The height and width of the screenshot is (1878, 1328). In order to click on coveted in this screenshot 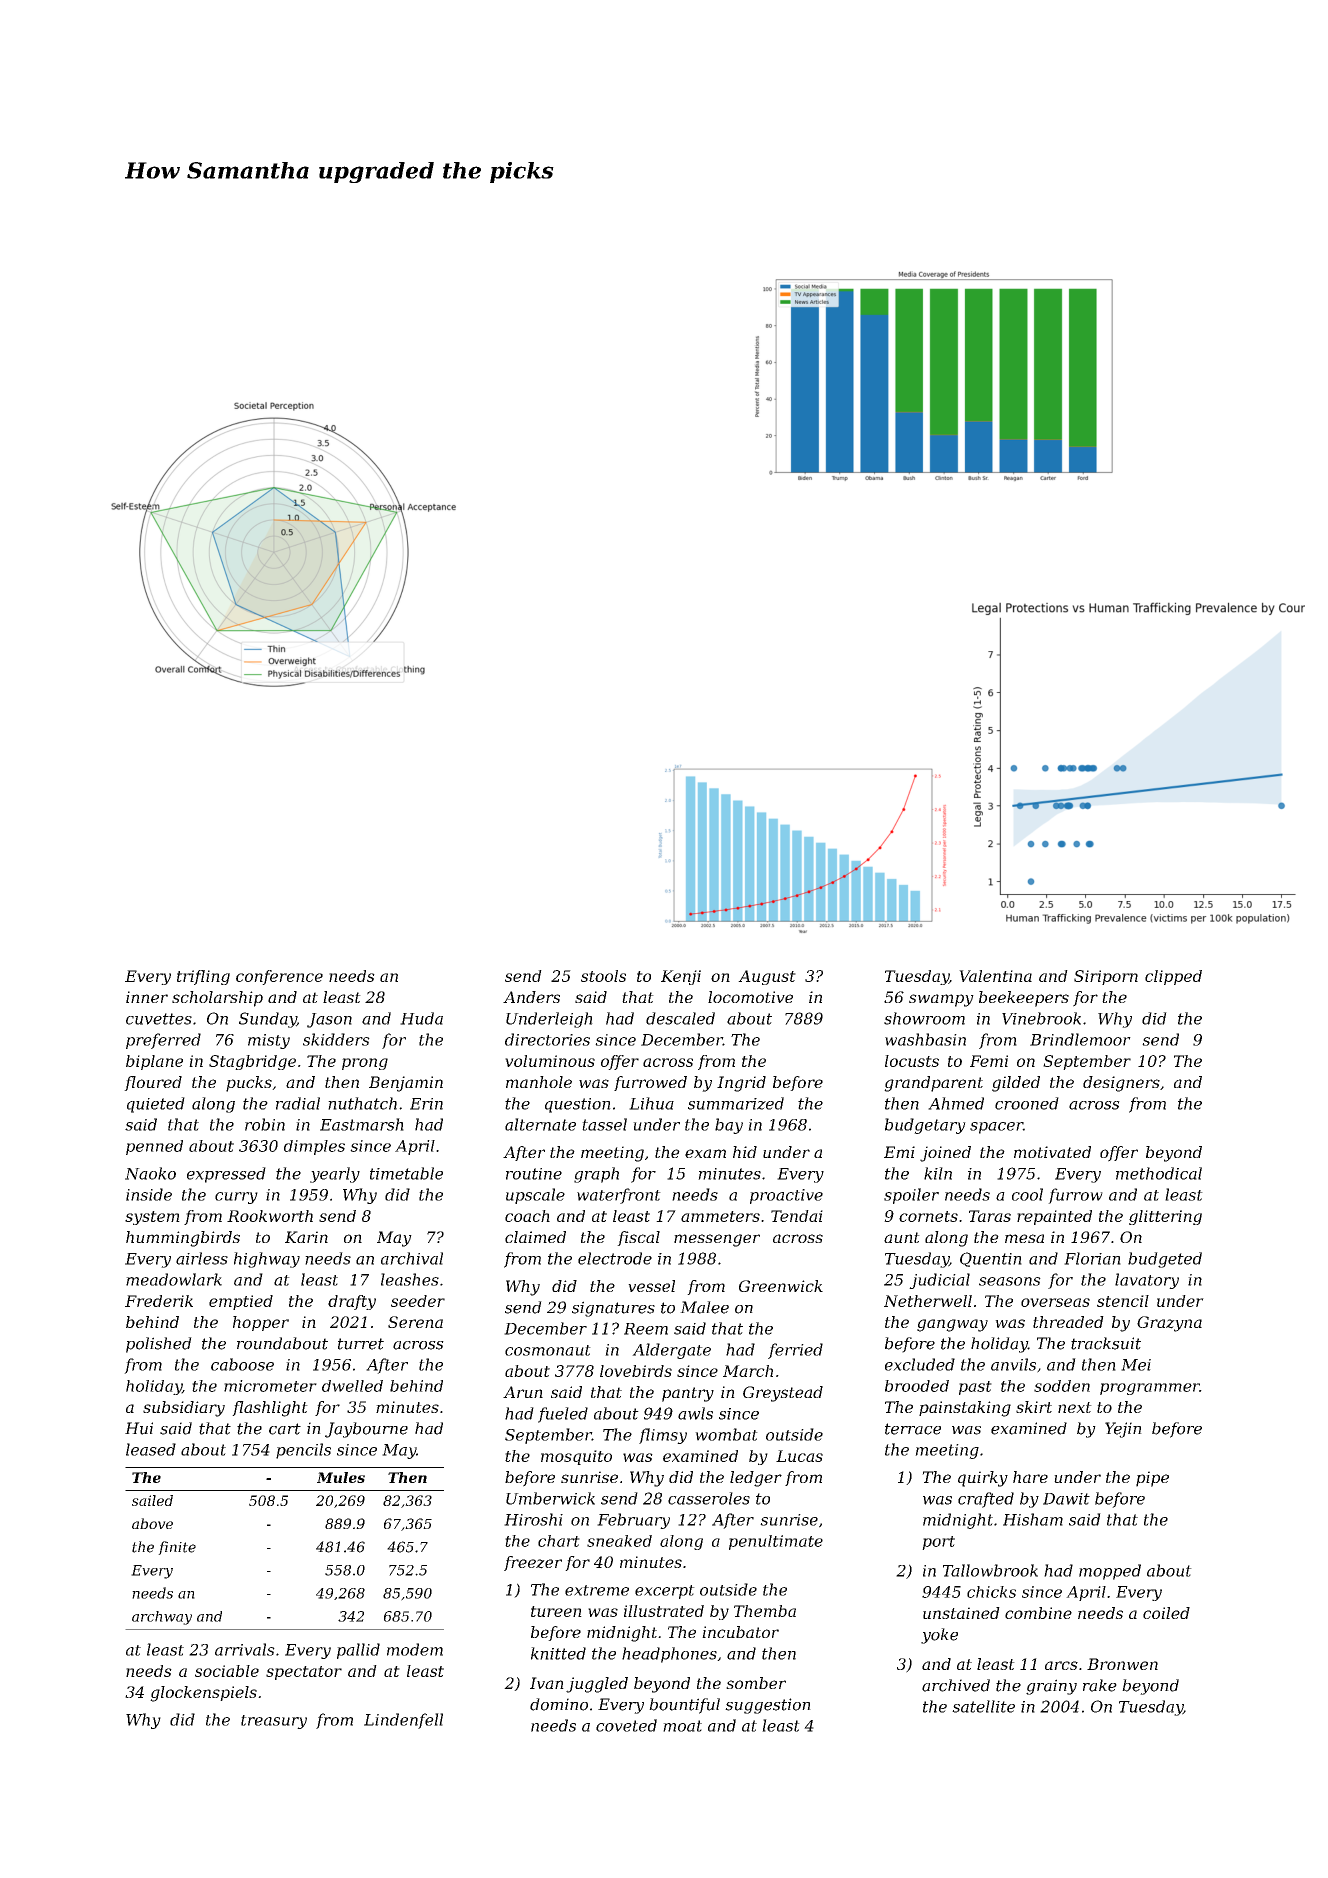, I will do `click(626, 1725)`.
